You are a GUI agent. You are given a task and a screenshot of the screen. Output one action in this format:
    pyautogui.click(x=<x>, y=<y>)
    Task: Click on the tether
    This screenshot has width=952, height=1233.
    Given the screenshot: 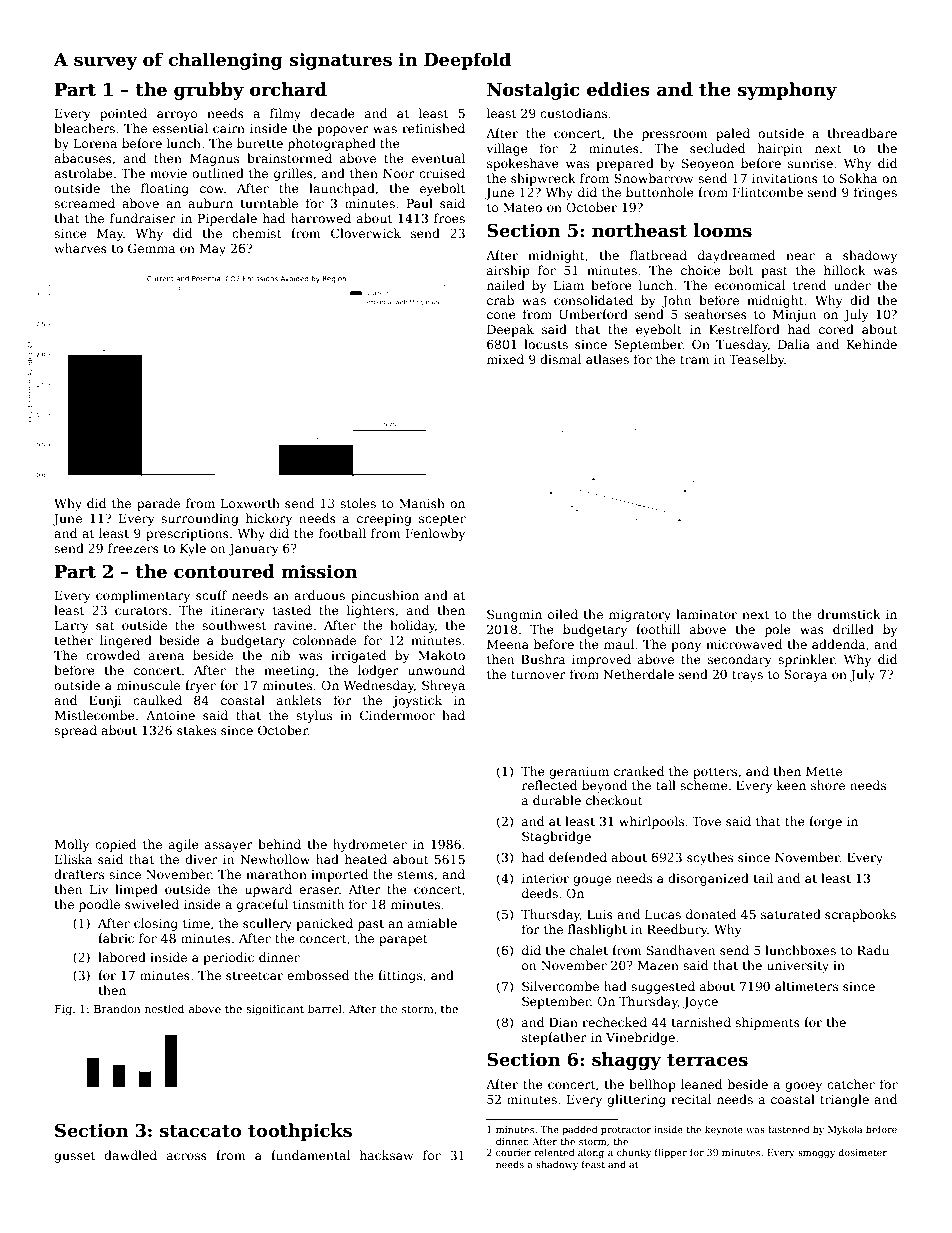 What is the action you would take?
    pyautogui.click(x=73, y=640)
